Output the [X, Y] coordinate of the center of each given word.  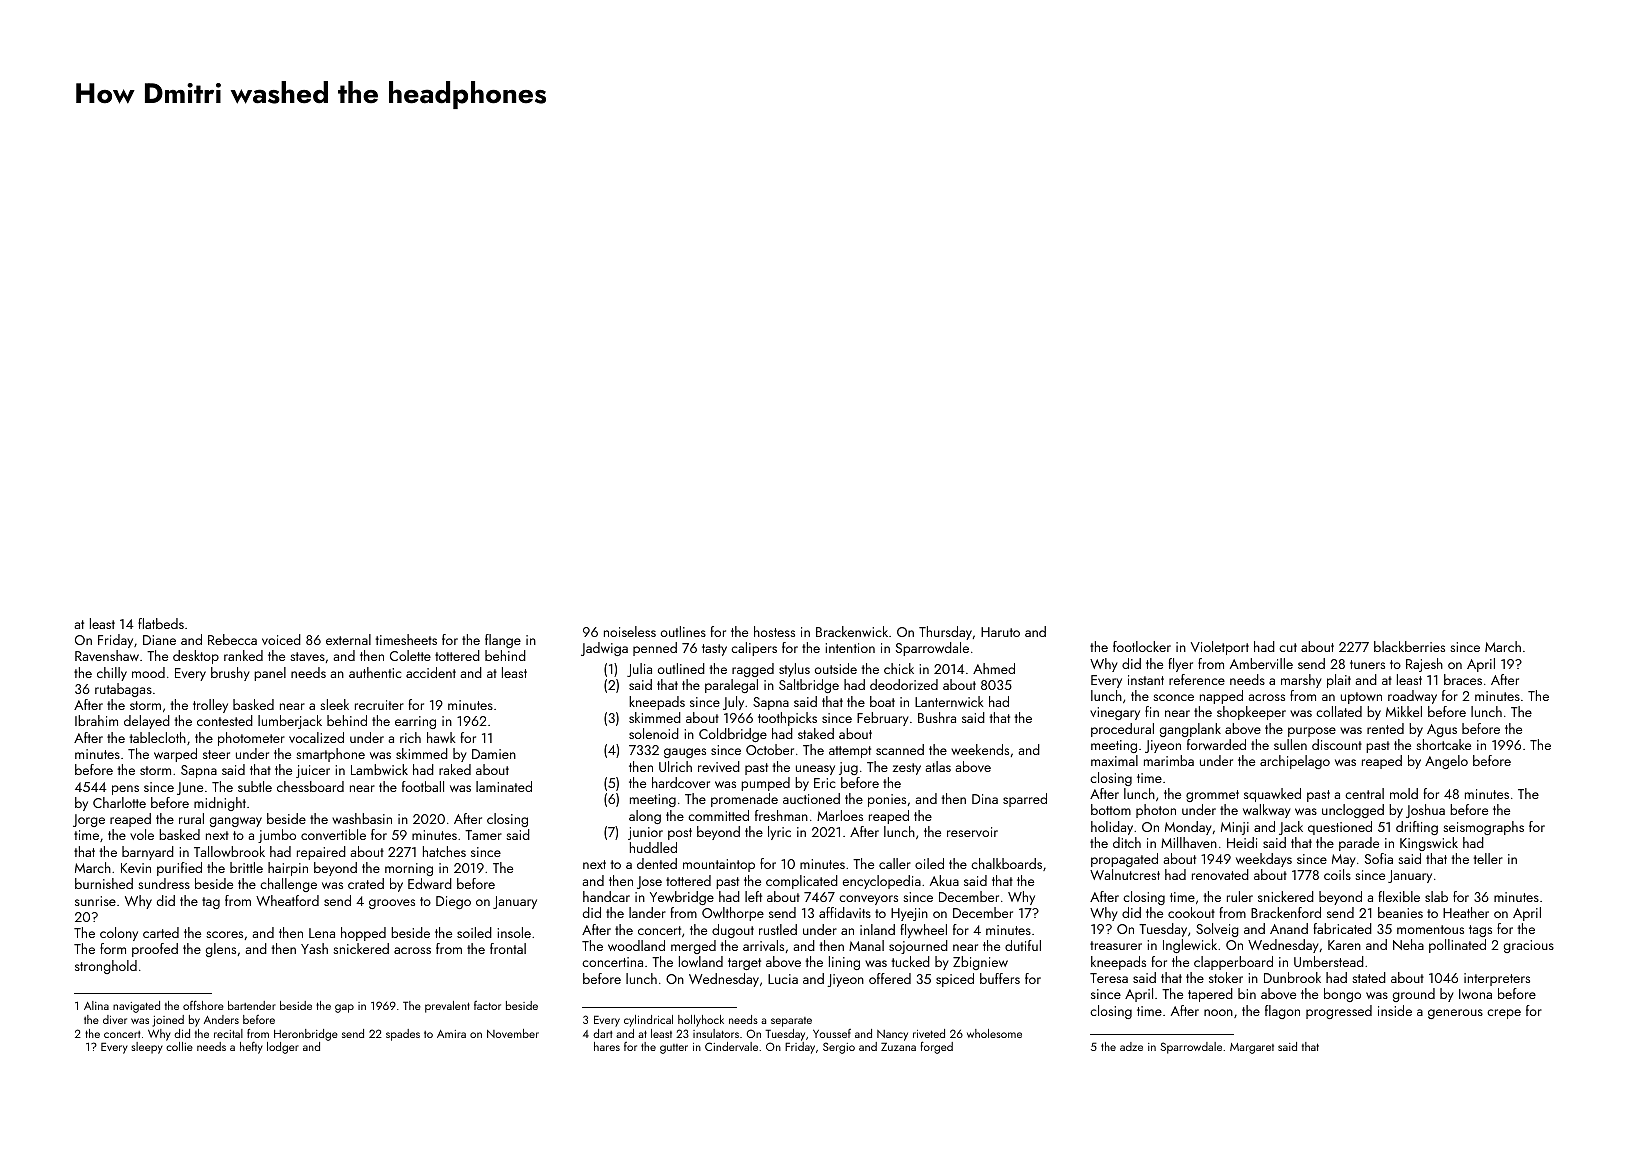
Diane [159, 640]
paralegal [731, 686]
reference [1197, 679]
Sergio [839, 1048]
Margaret [1252, 1048]
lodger [283, 1048]
